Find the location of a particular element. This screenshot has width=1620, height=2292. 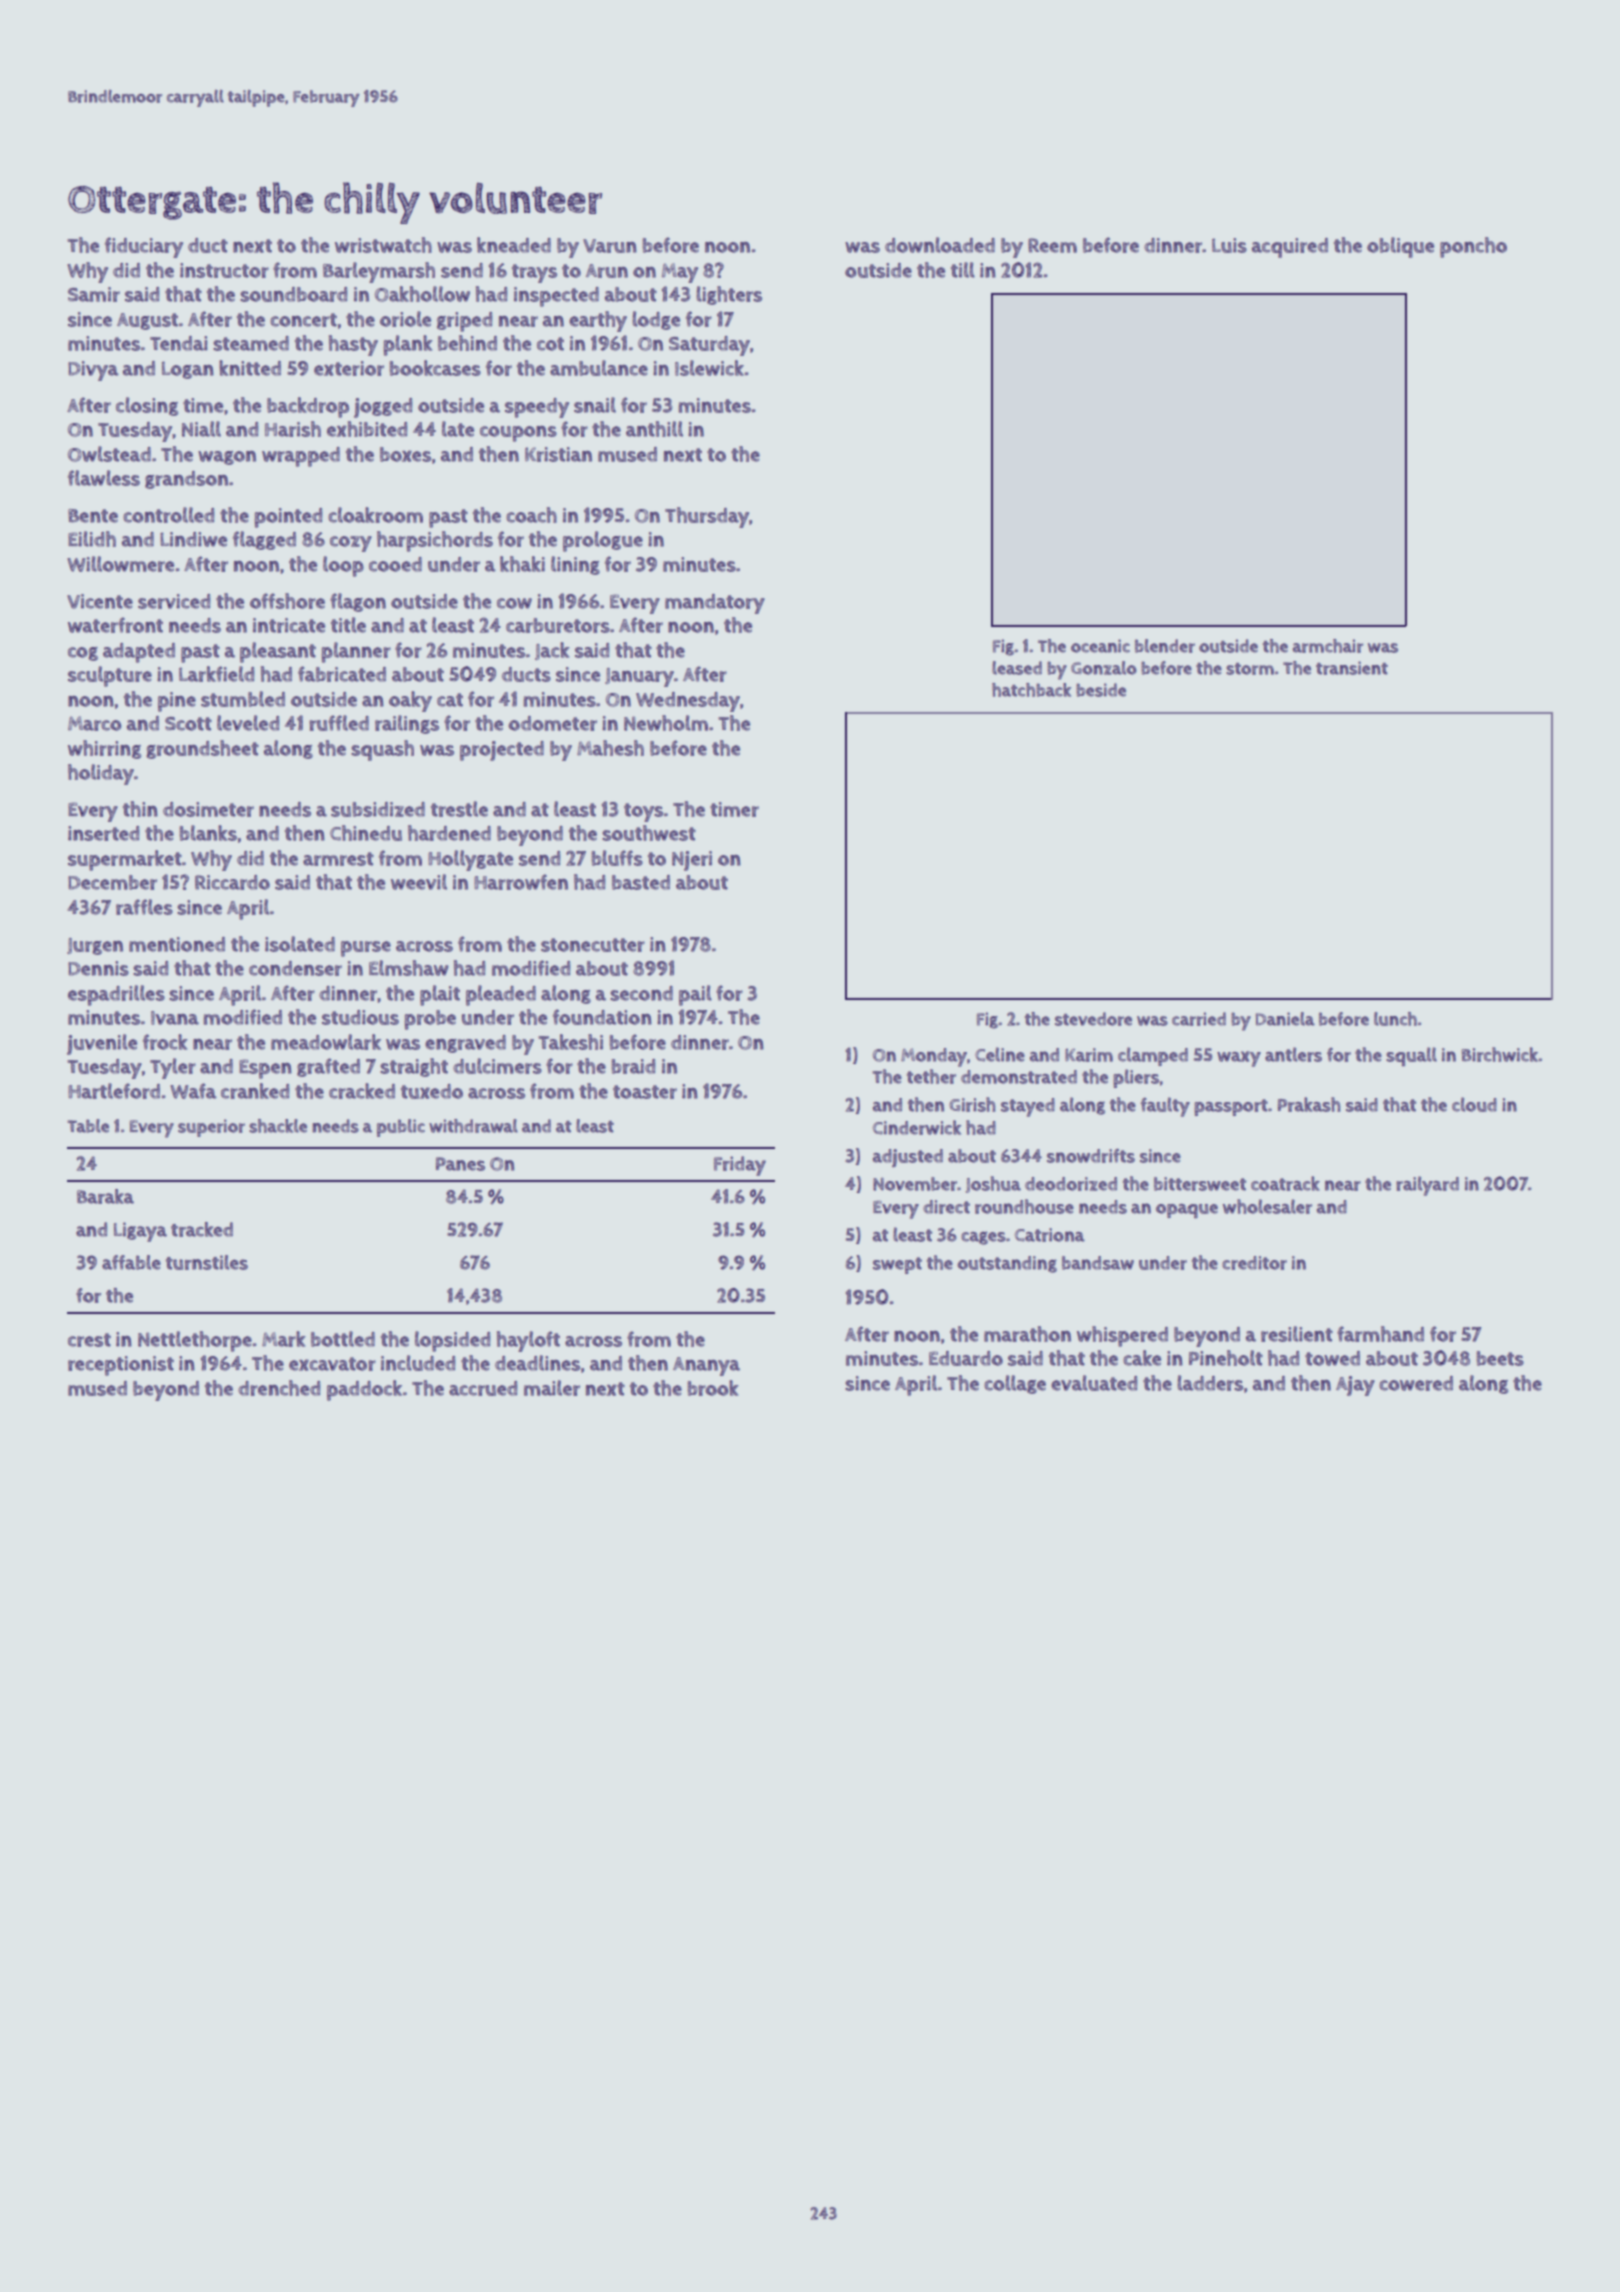

leased is located at coordinates (1017, 668).
